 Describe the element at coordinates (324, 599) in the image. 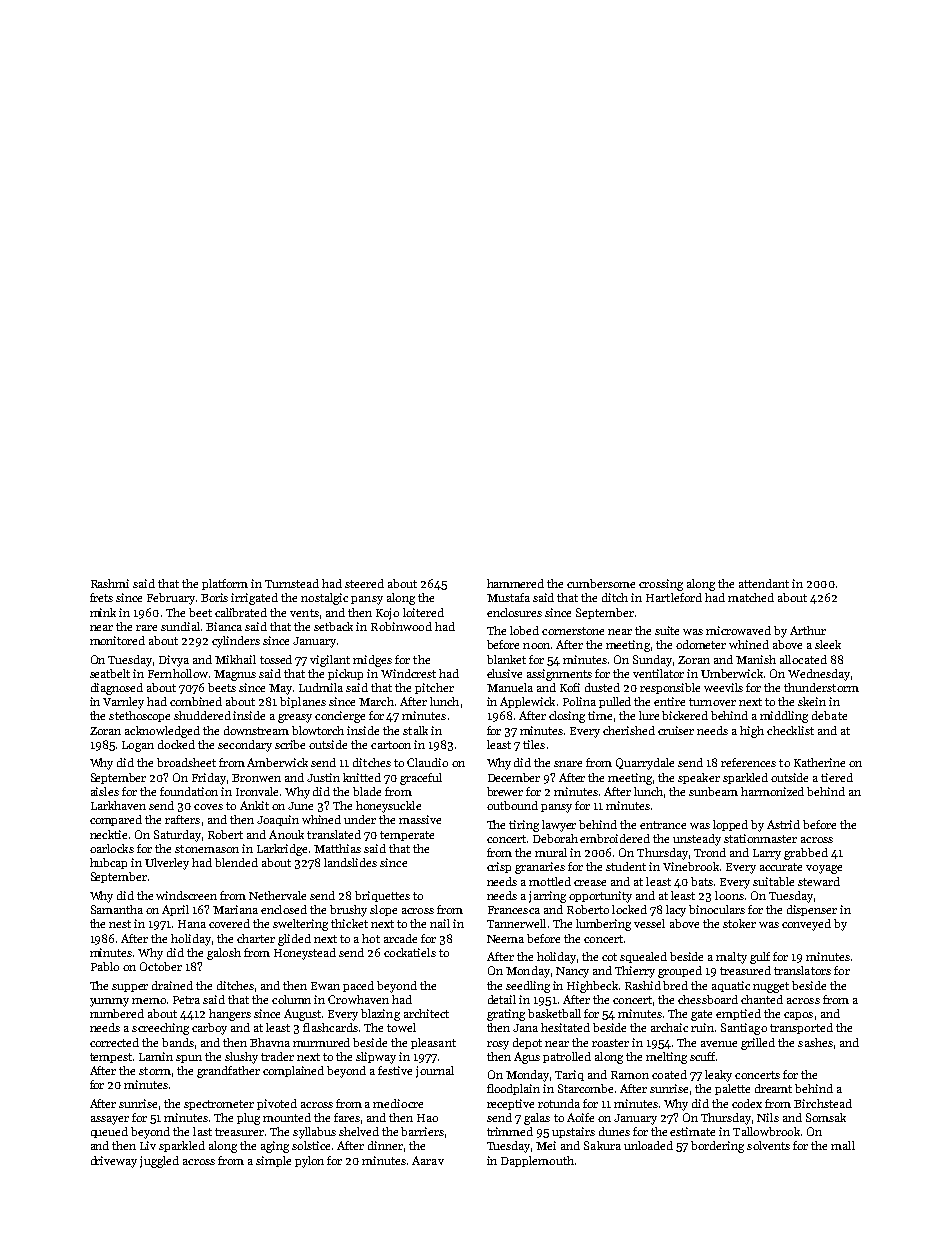

I see `nostalgic` at that location.
